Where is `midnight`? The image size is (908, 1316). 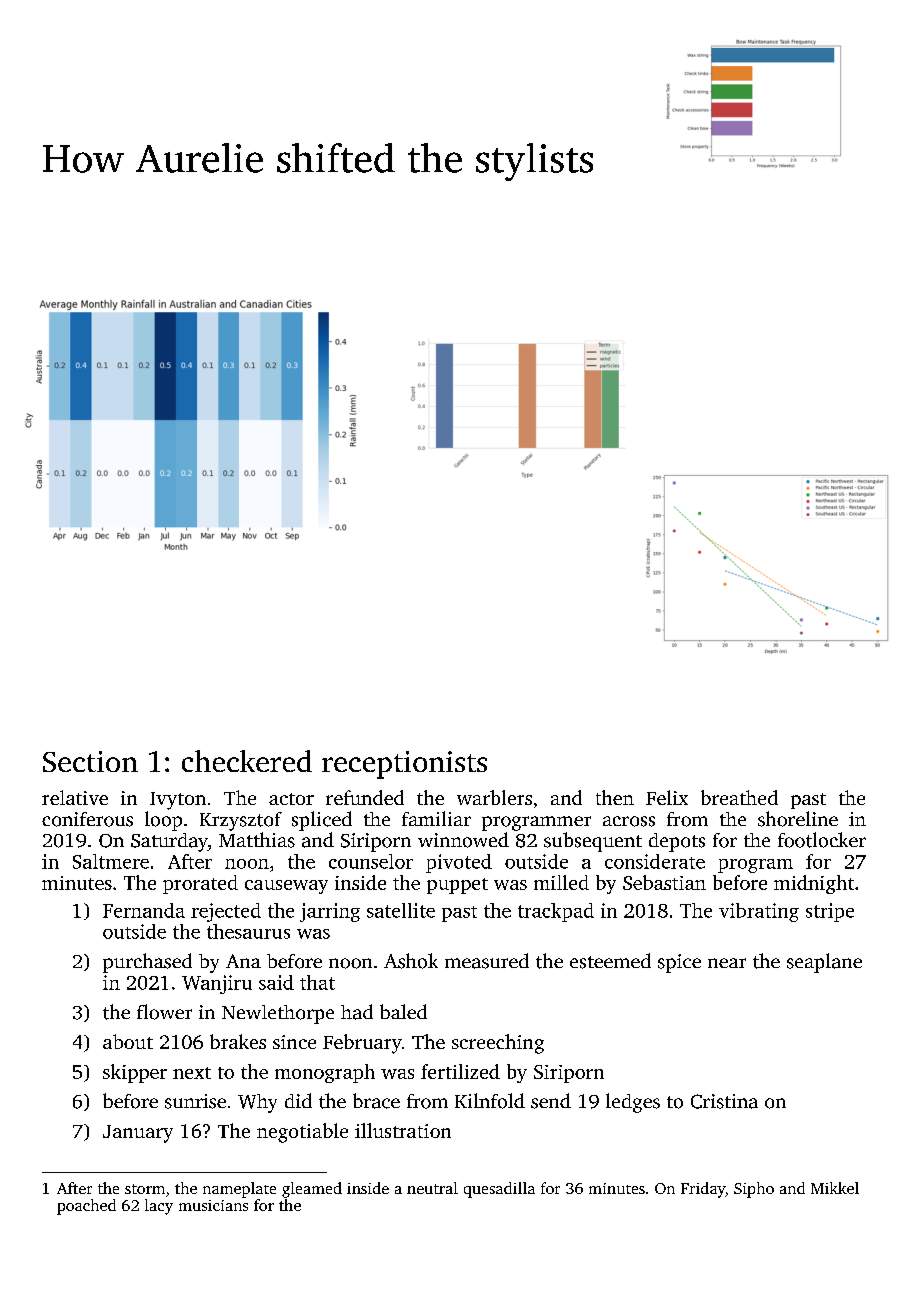 midnight is located at coordinates (814, 884).
